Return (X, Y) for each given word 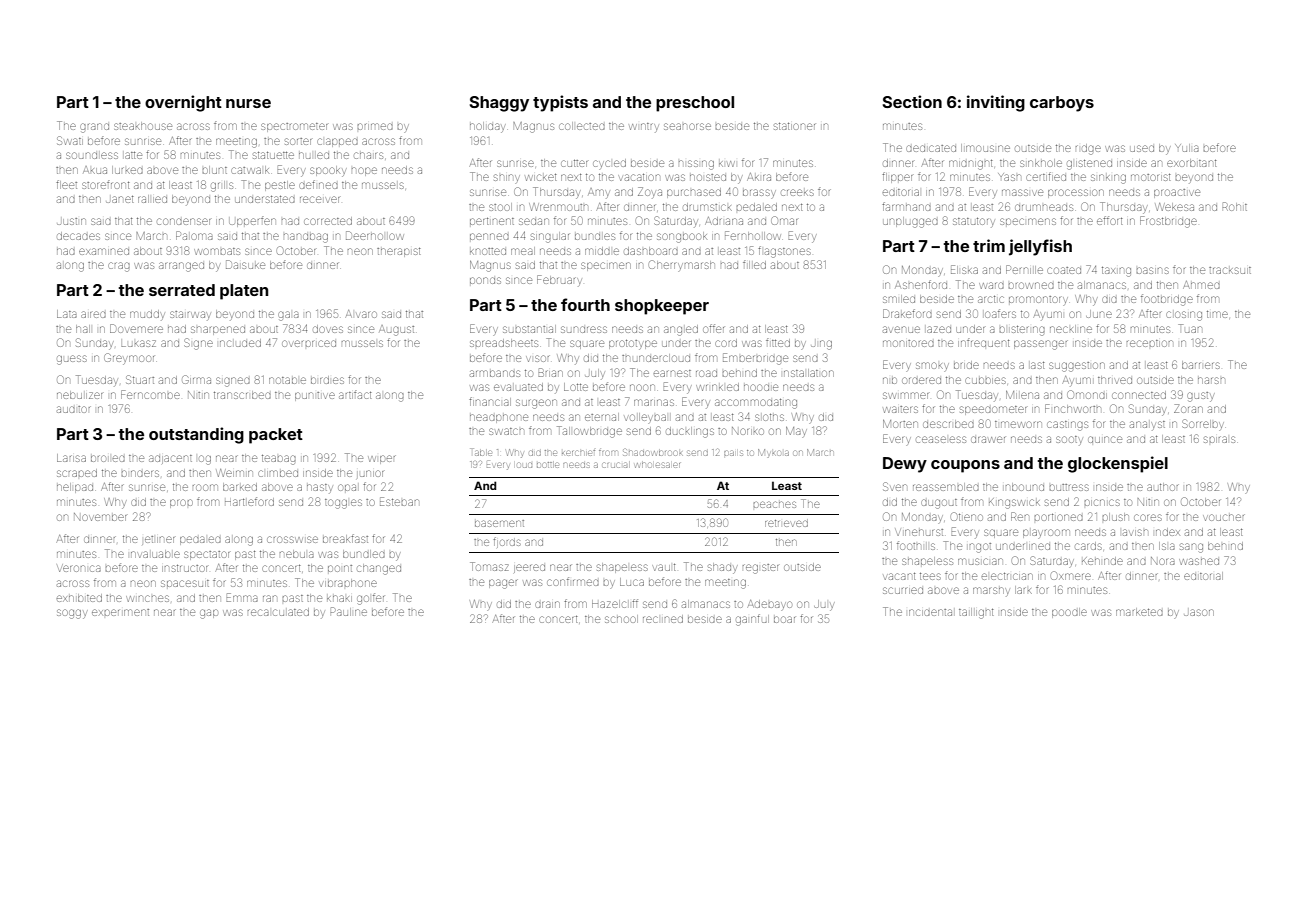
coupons (965, 466)
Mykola (773, 453)
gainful (752, 620)
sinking (1108, 179)
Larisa (71, 458)
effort (1110, 220)
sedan (534, 221)
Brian (550, 372)
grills (222, 186)
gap (209, 614)
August (396, 330)
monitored (908, 343)
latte (133, 155)
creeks (797, 192)
